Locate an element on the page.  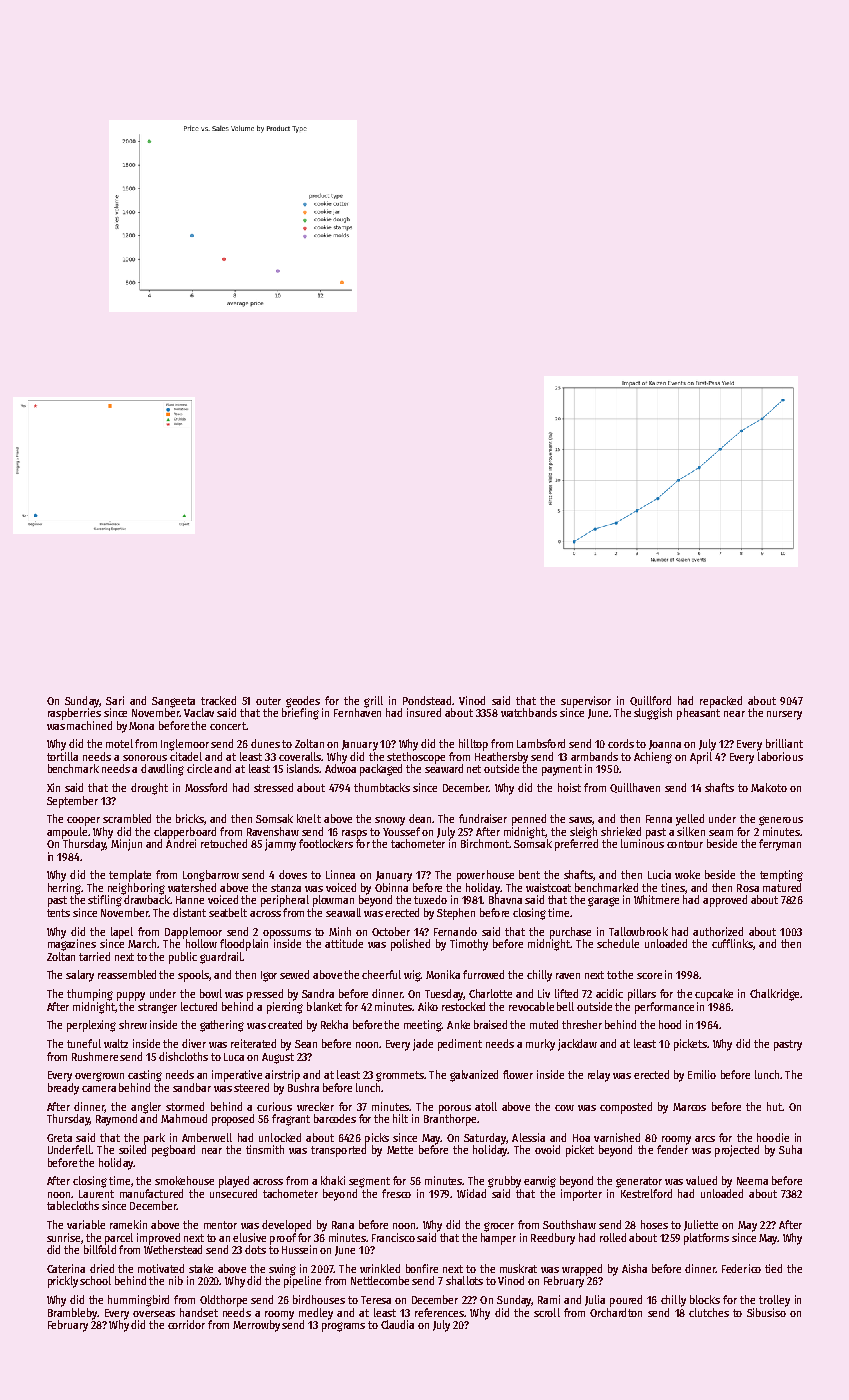
fresco is located at coordinates (396, 1193).
